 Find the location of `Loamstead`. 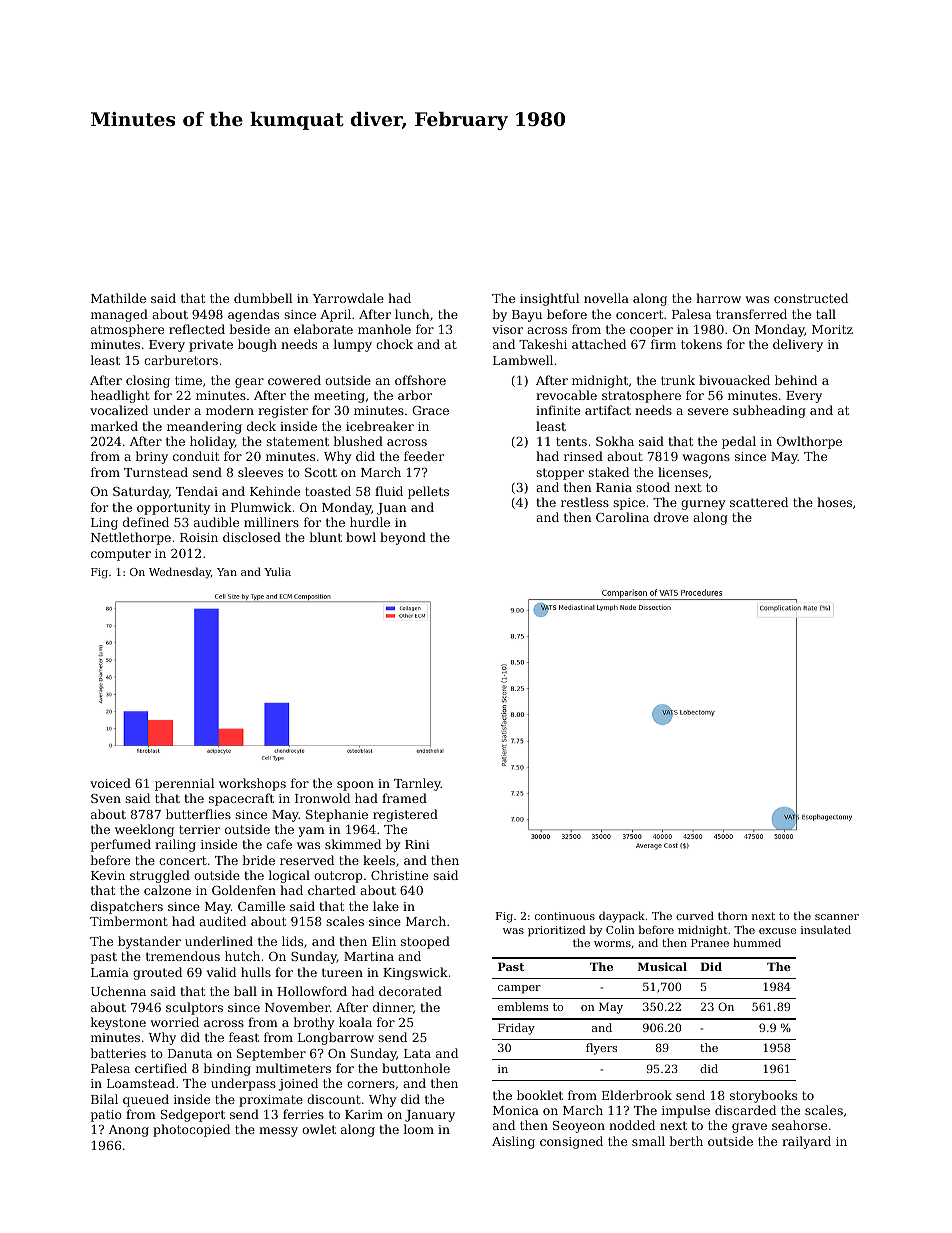

Loamstead is located at coordinates (141, 1083).
